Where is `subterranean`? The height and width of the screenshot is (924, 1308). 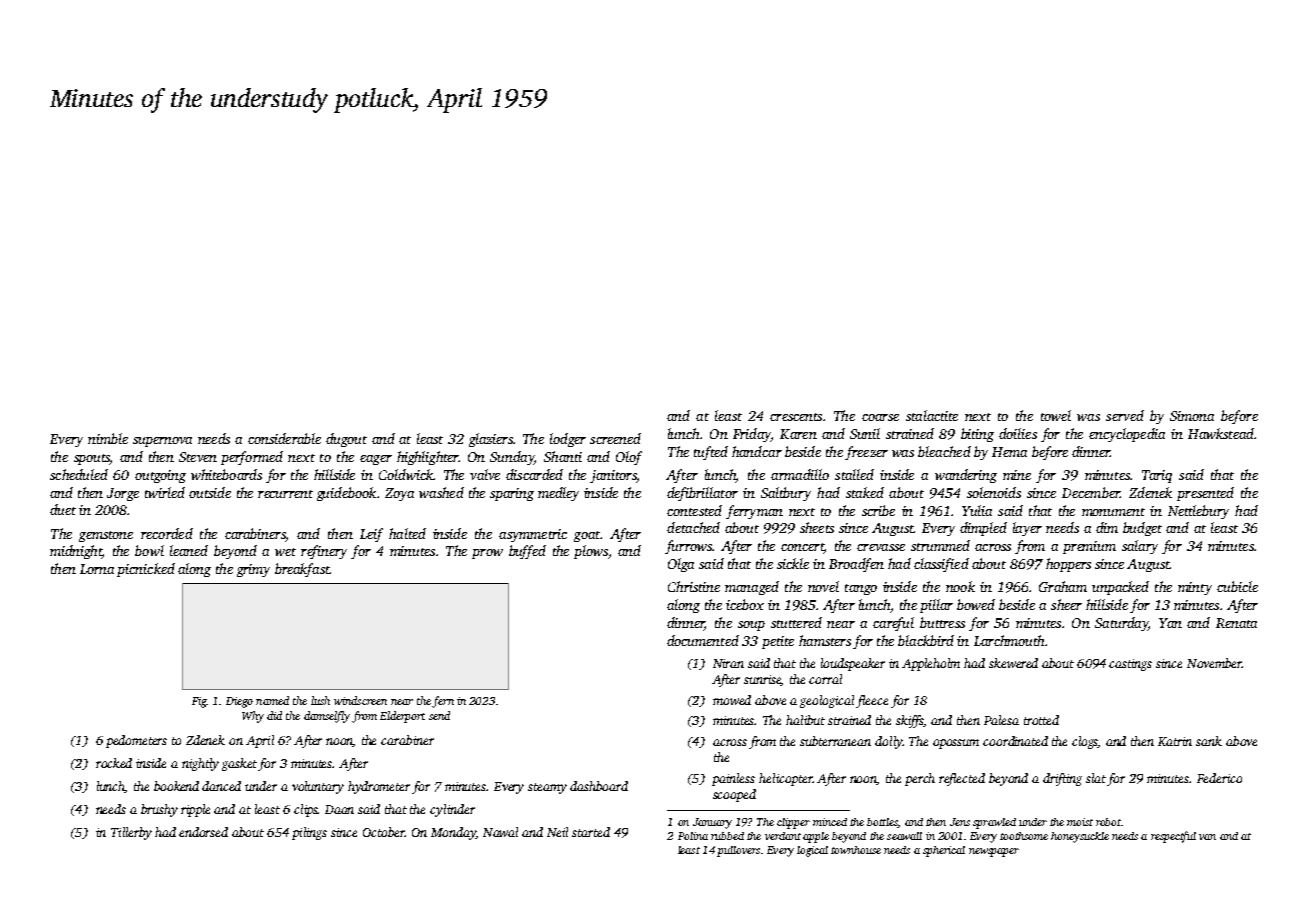
subterranean is located at coordinates (835, 741).
